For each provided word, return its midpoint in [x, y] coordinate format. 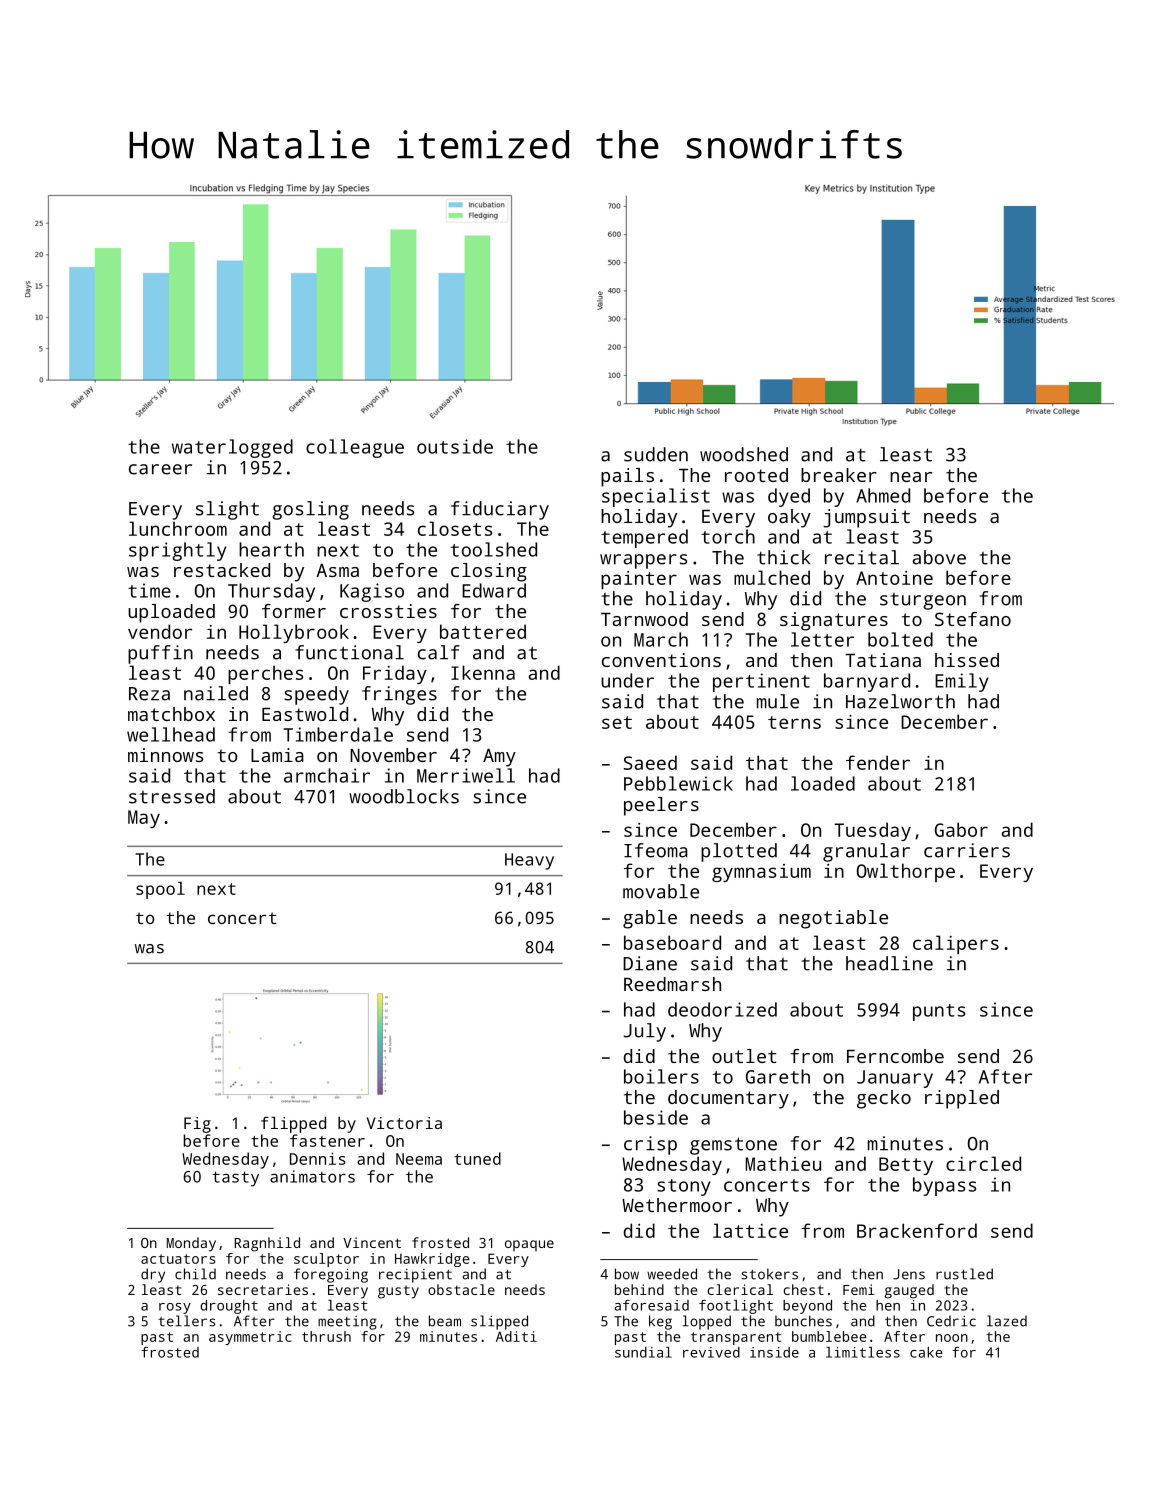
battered [483, 631]
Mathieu [783, 1163]
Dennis [318, 1158]
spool [160, 890]
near [911, 477]
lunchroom [178, 528]
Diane [650, 963]
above [939, 557]
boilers [661, 1076]
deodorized [722, 1009]
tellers [186, 1321]
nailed [216, 693]
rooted [756, 475]
